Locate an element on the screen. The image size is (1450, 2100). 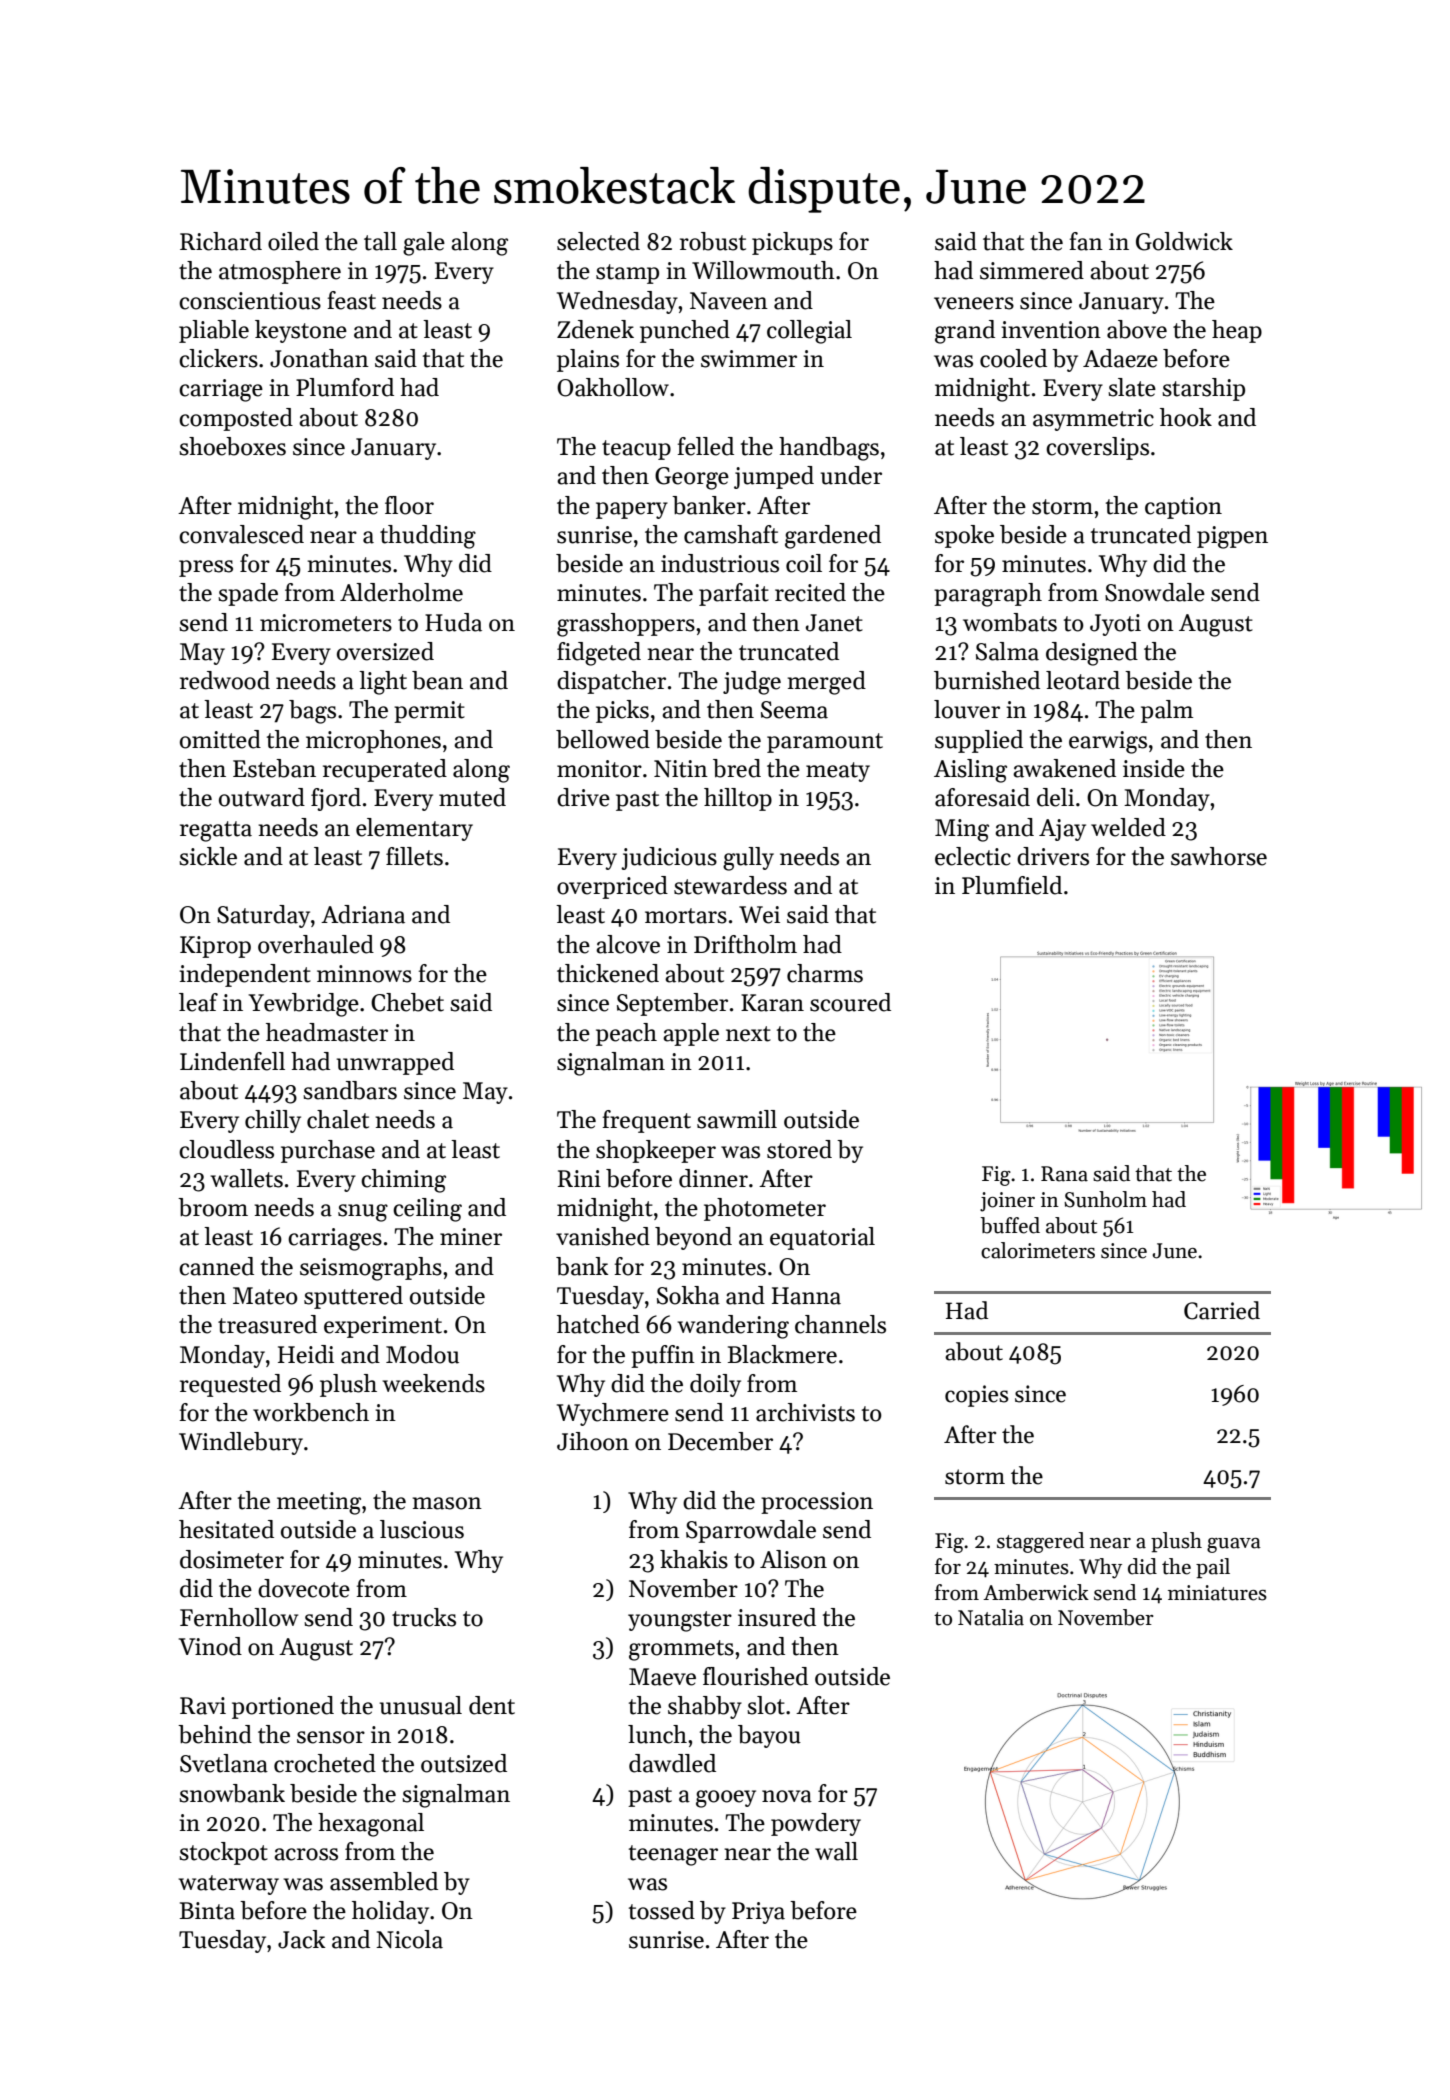
thickened is located at coordinates (608, 973).
